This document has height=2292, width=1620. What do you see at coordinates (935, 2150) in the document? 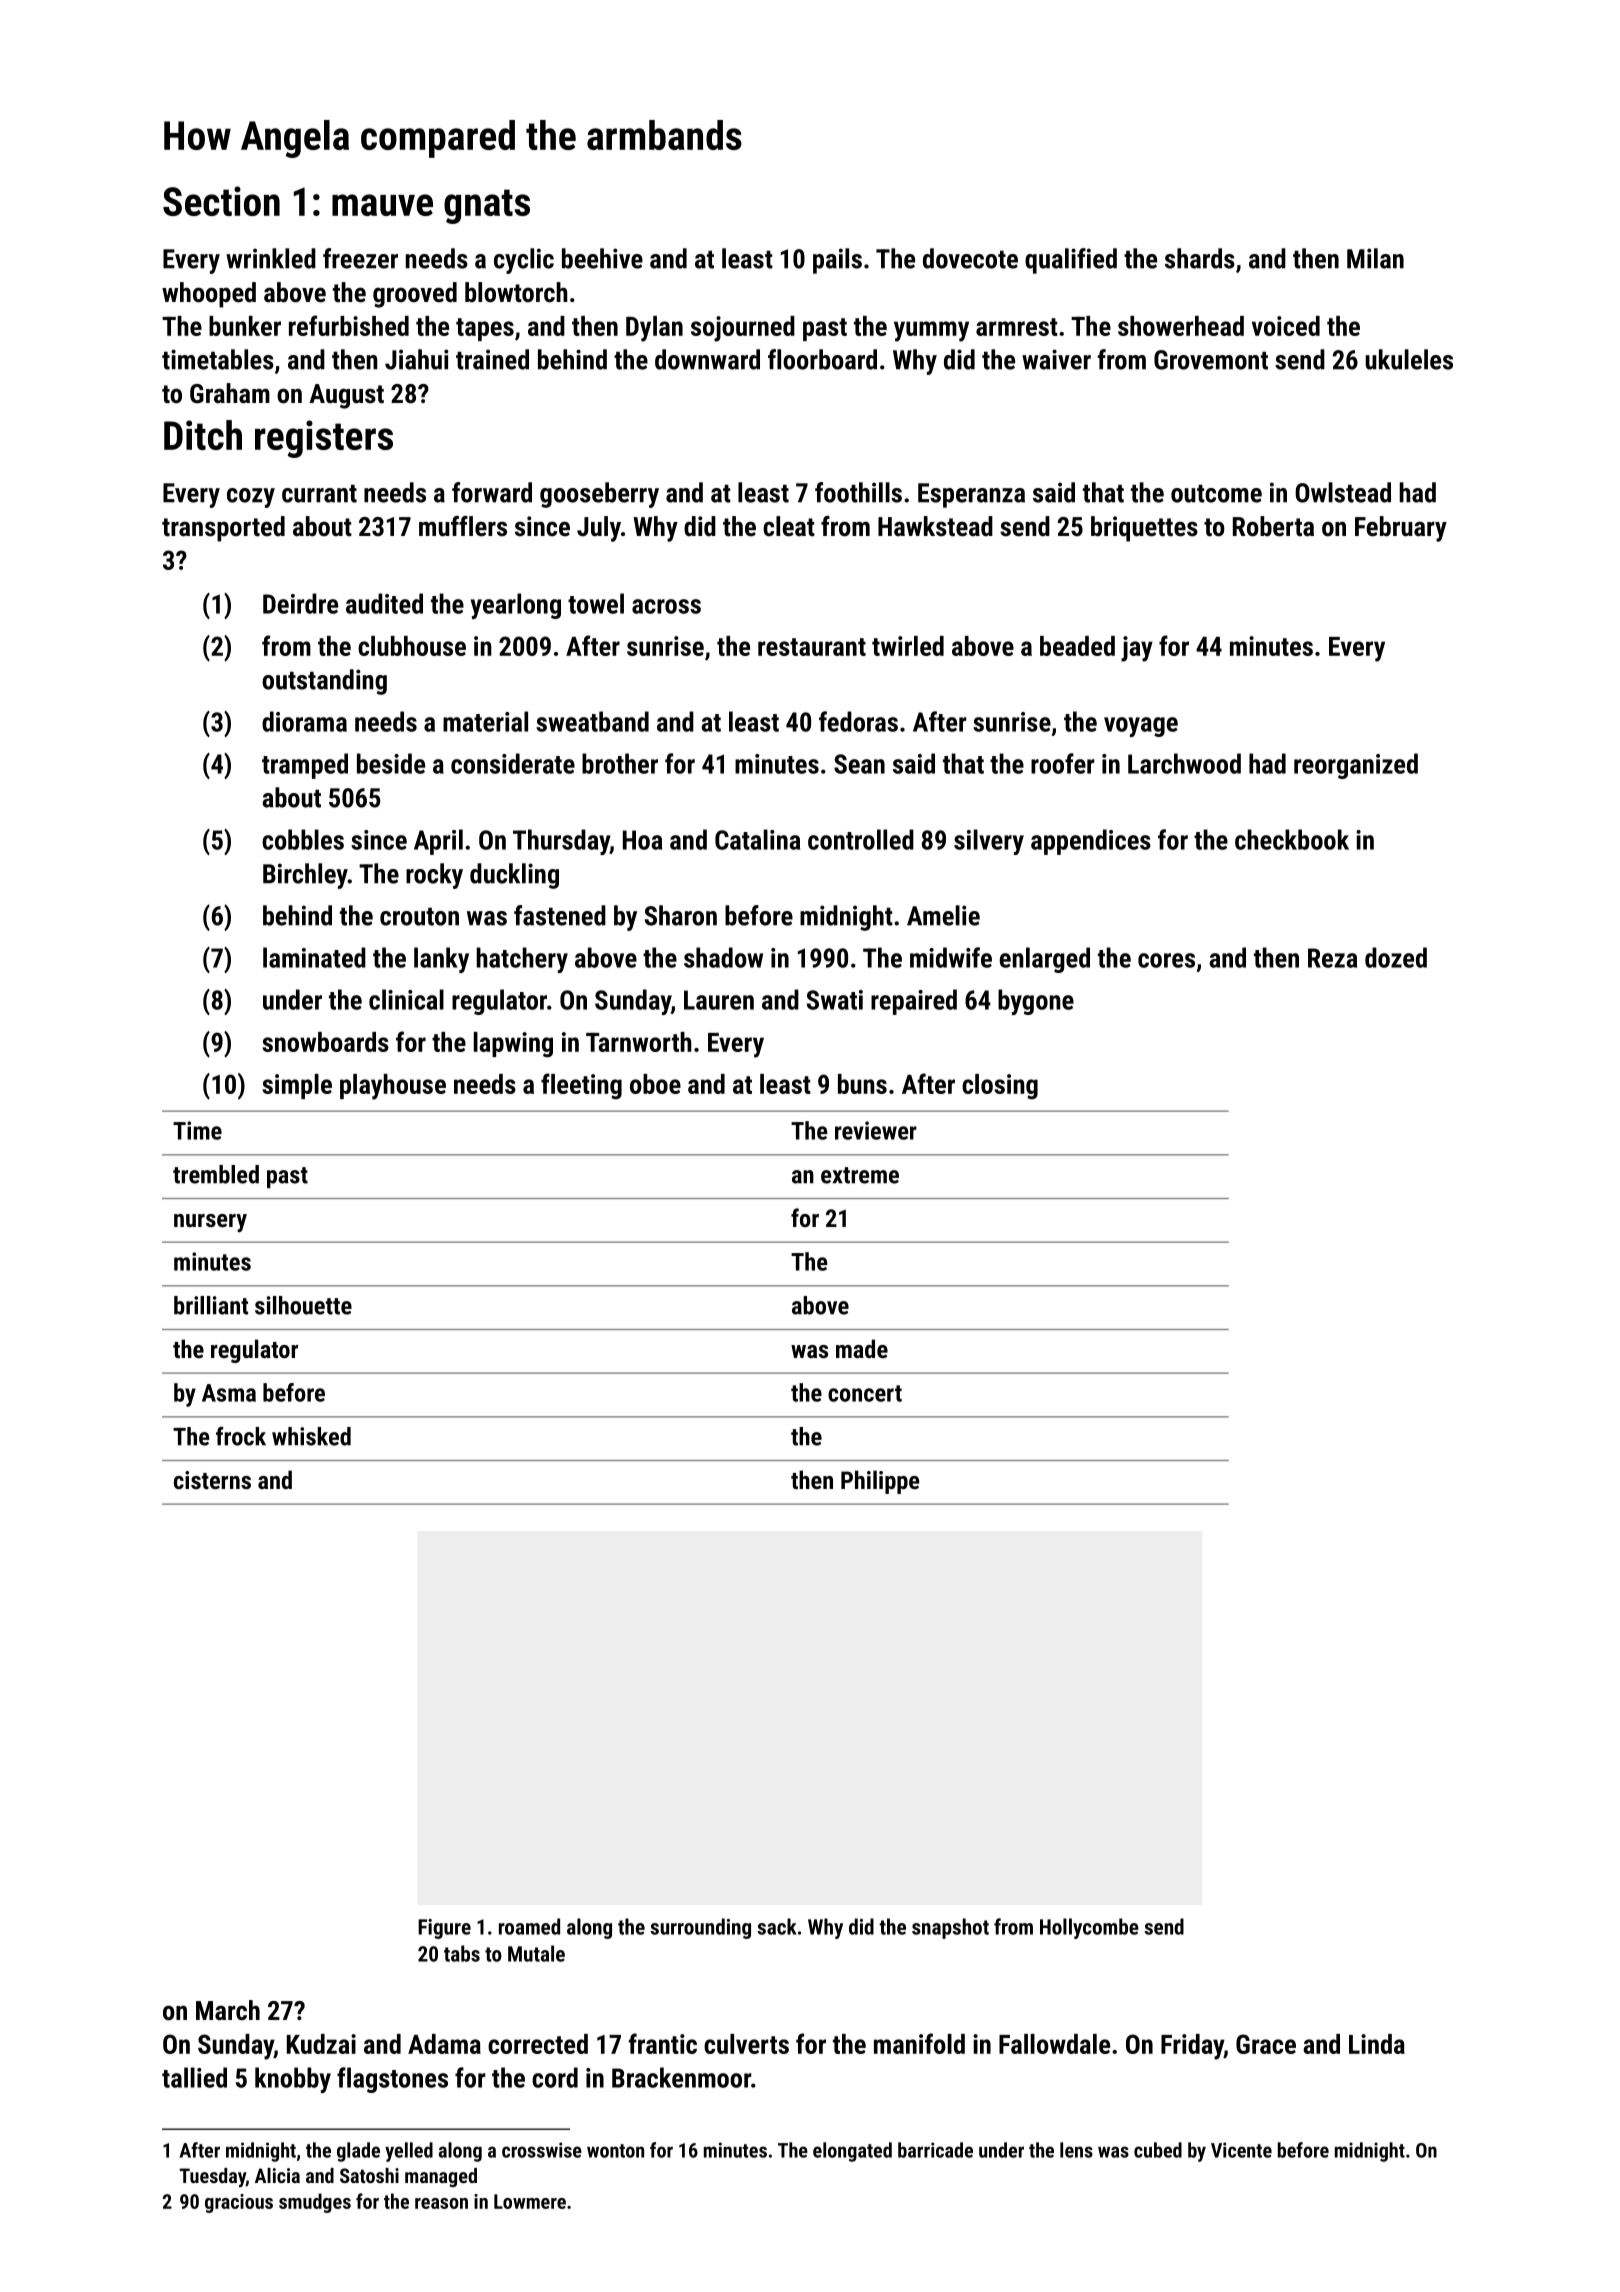
I see `barricade` at bounding box center [935, 2150].
